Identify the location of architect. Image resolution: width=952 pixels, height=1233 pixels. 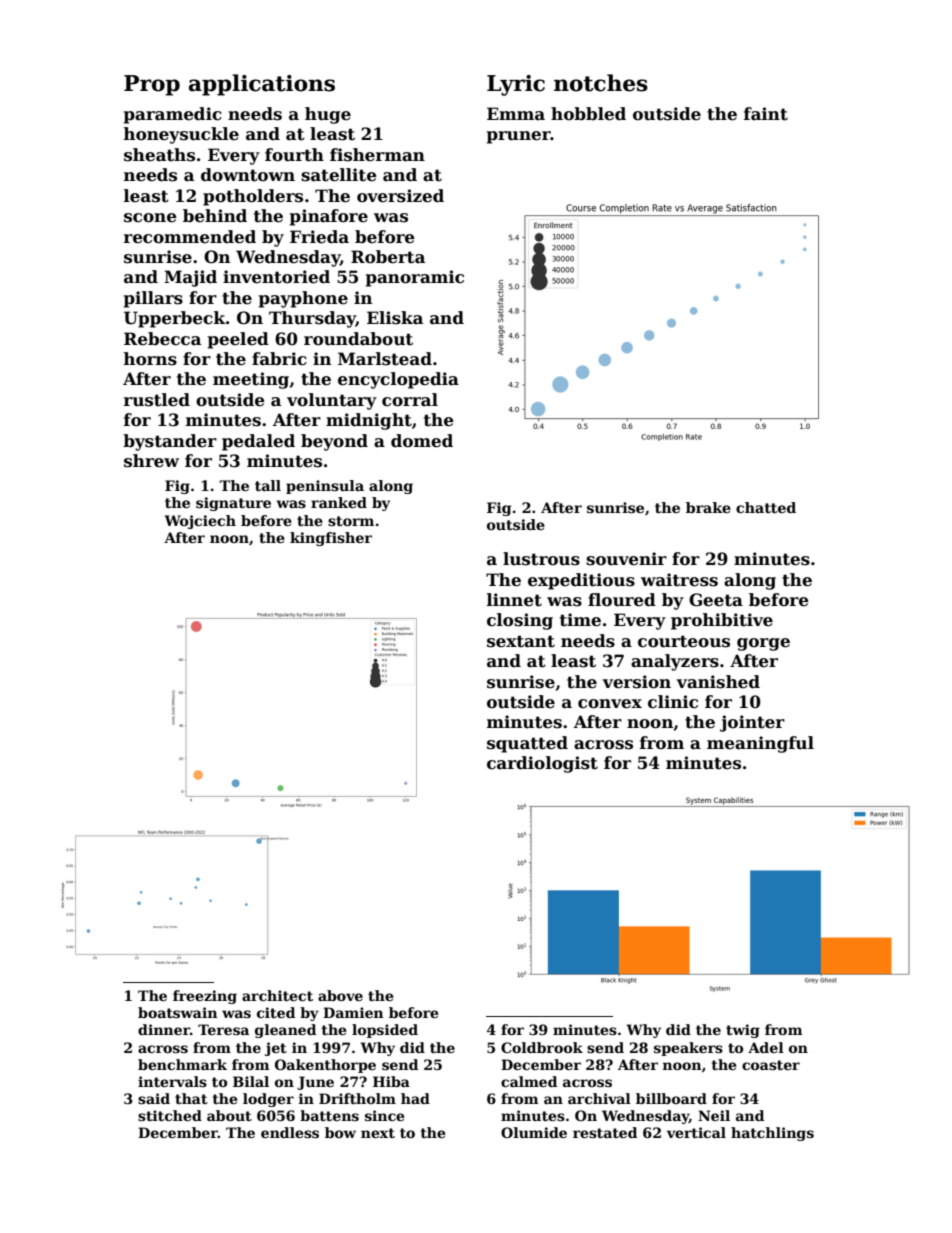
(277, 995).
